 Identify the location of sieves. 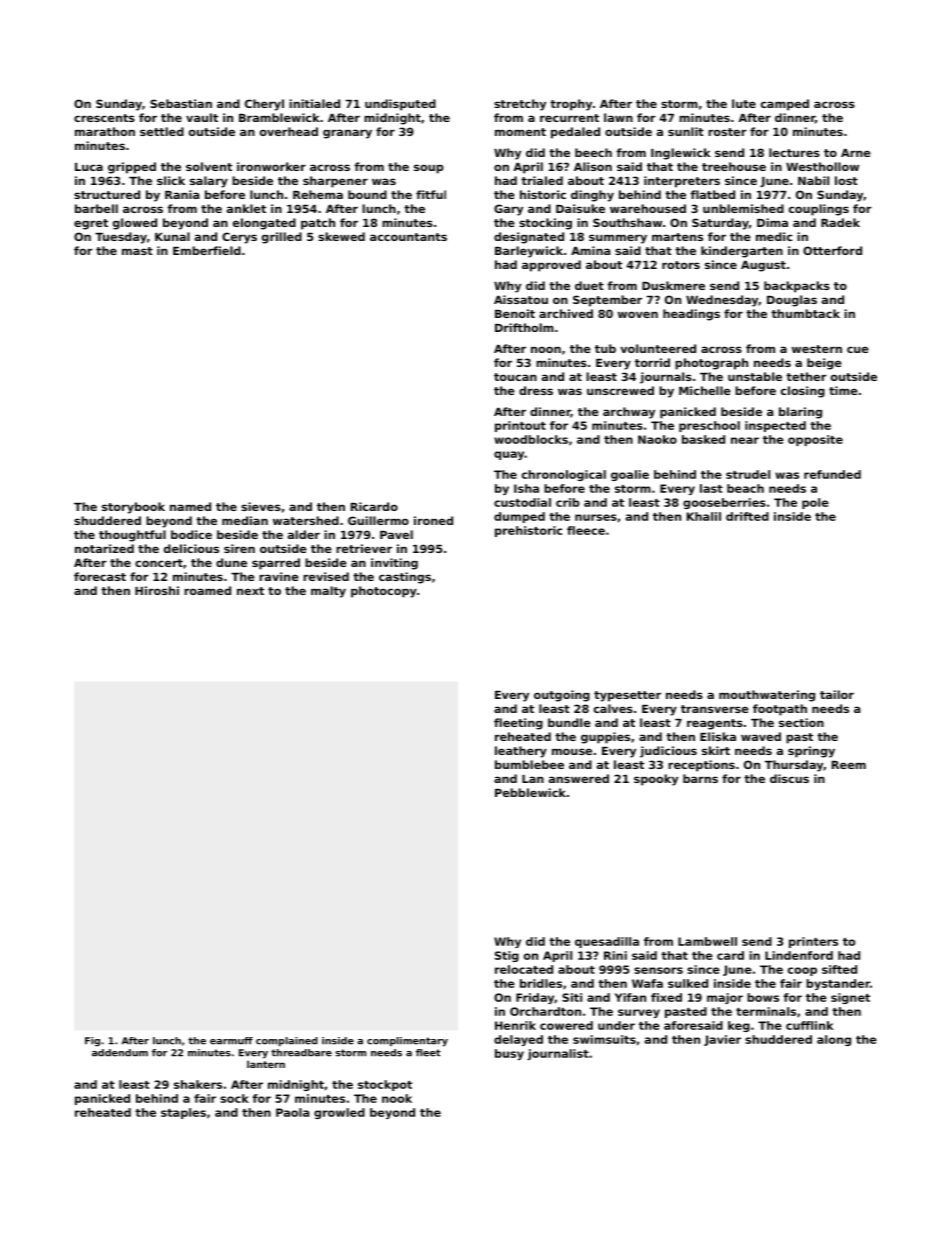
(261, 506).
